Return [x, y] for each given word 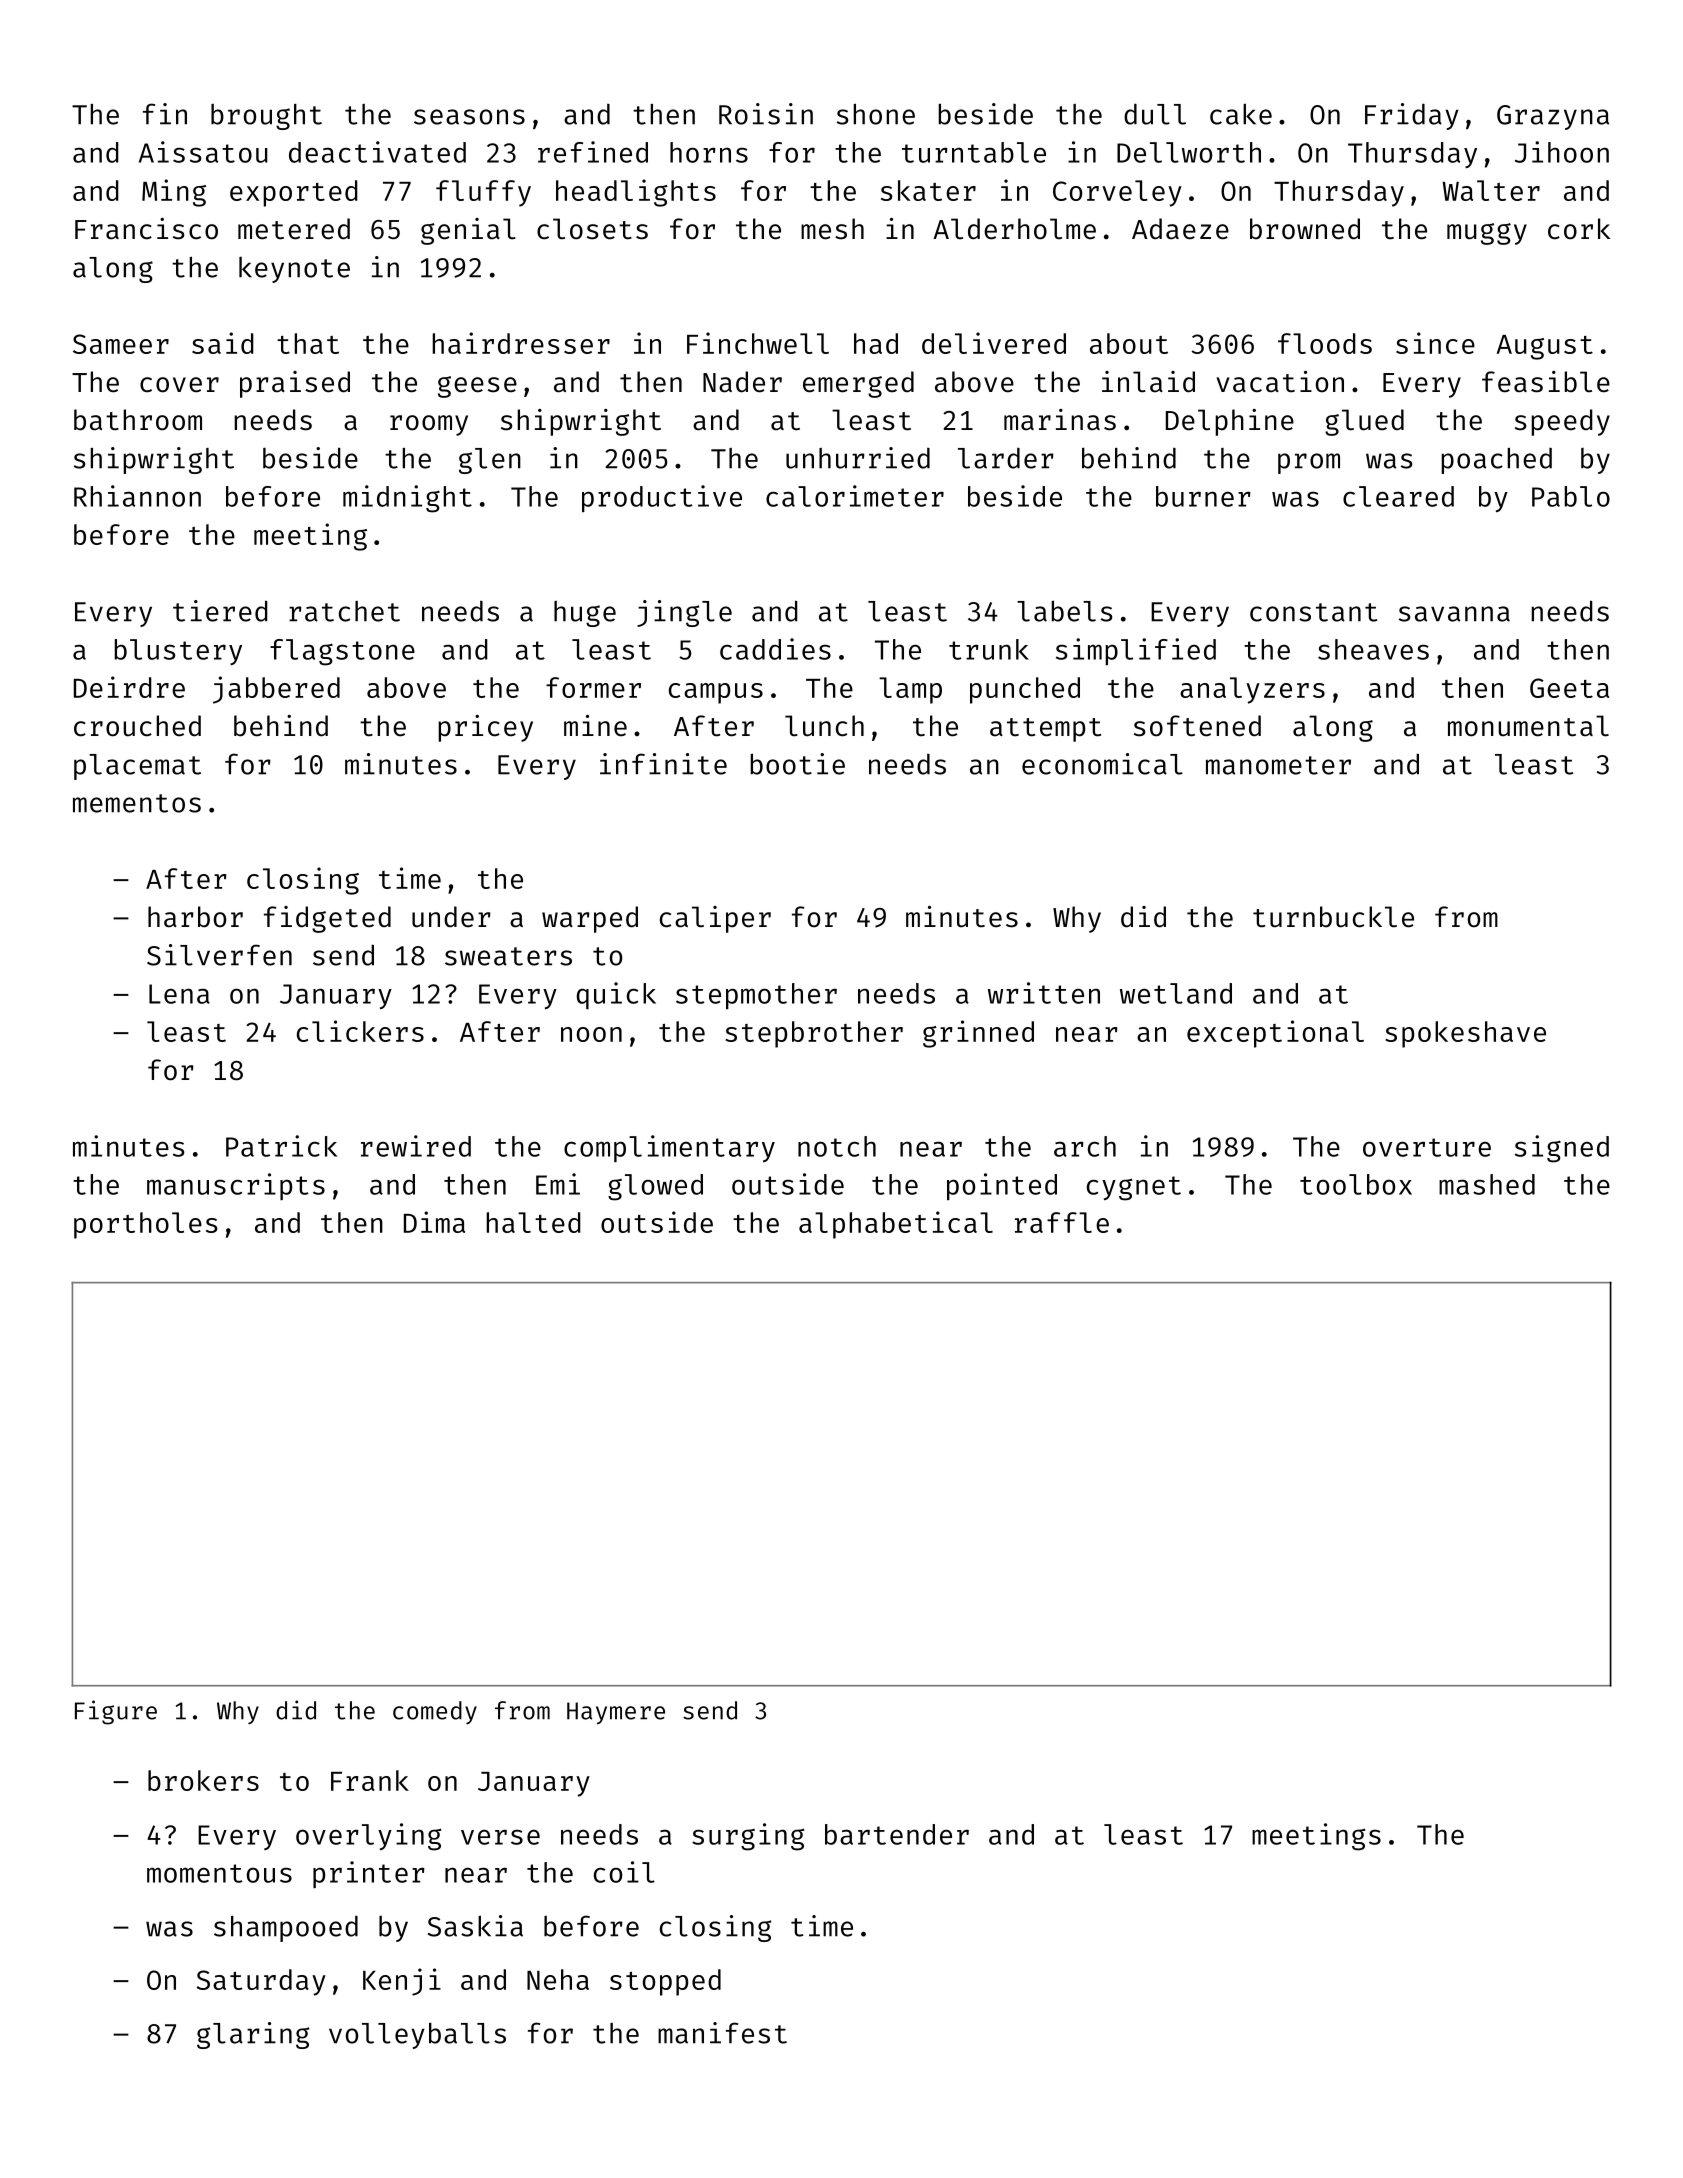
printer [369, 1874]
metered [294, 229]
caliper [715, 919]
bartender [897, 1834]
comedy [435, 1712]
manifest [722, 2033]
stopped [665, 1982]
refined [593, 152]
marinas [1060, 420]
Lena [179, 994]
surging [748, 1837]
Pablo [1571, 496]
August [1545, 347]
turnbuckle [1333, 917]
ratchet [344, 611]
